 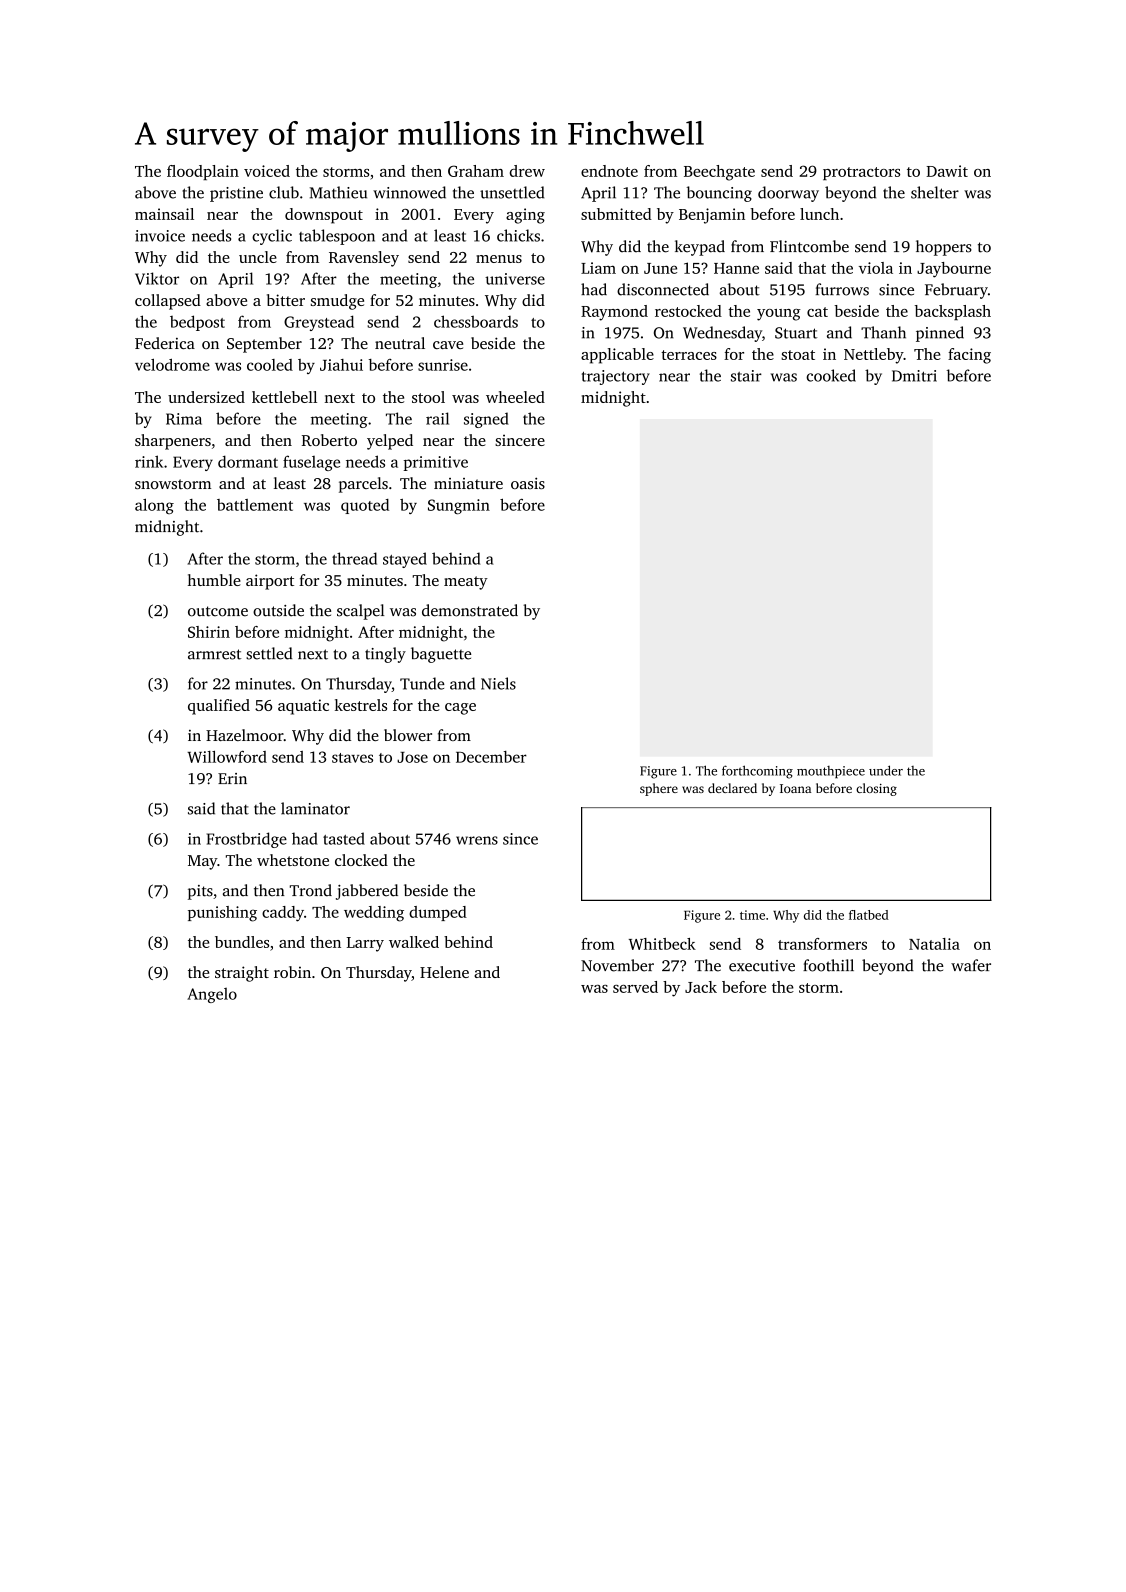 I want to click on kettlebell, so click(x=284, y=397).
